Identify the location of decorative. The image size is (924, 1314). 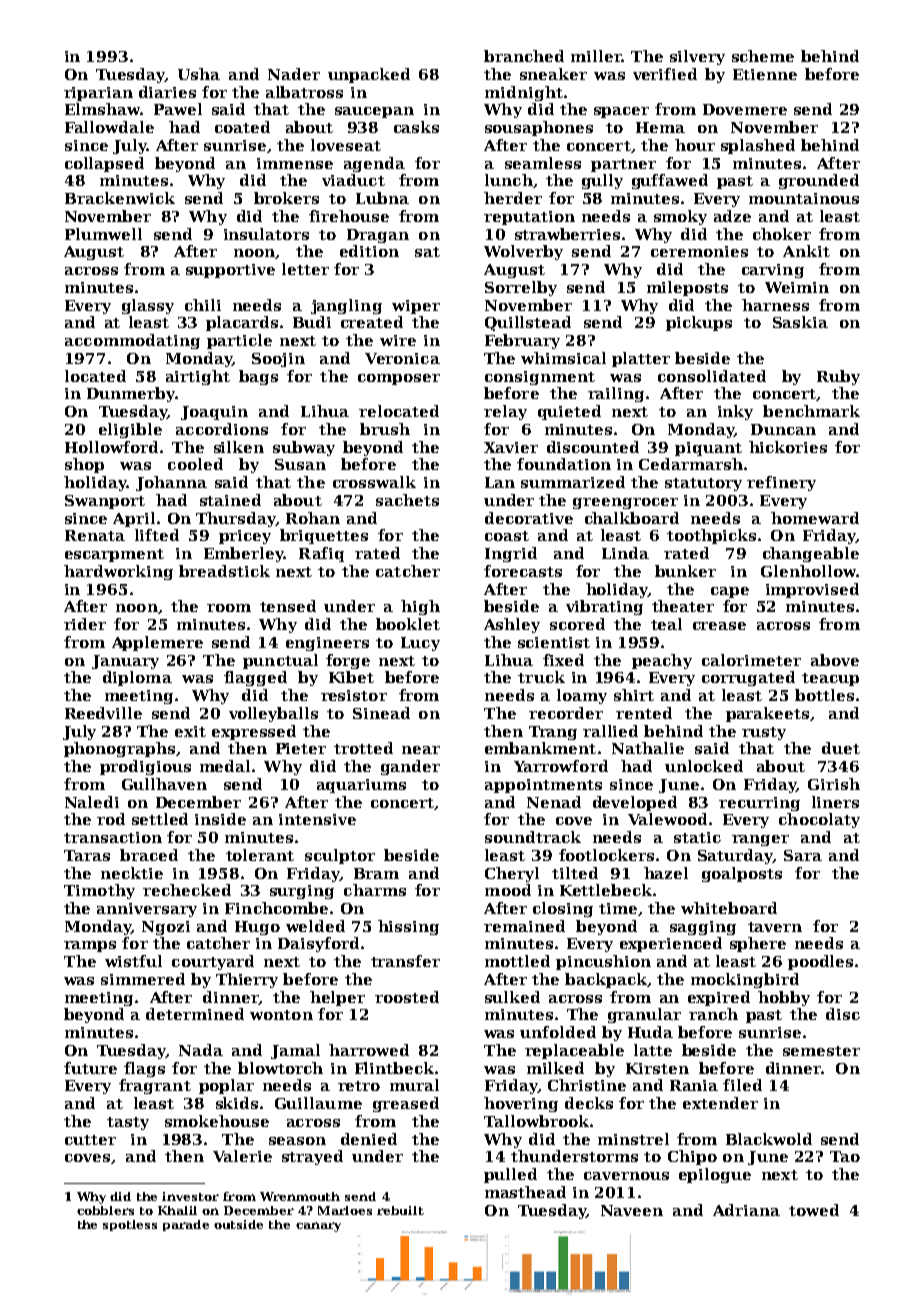
(529, 518).
